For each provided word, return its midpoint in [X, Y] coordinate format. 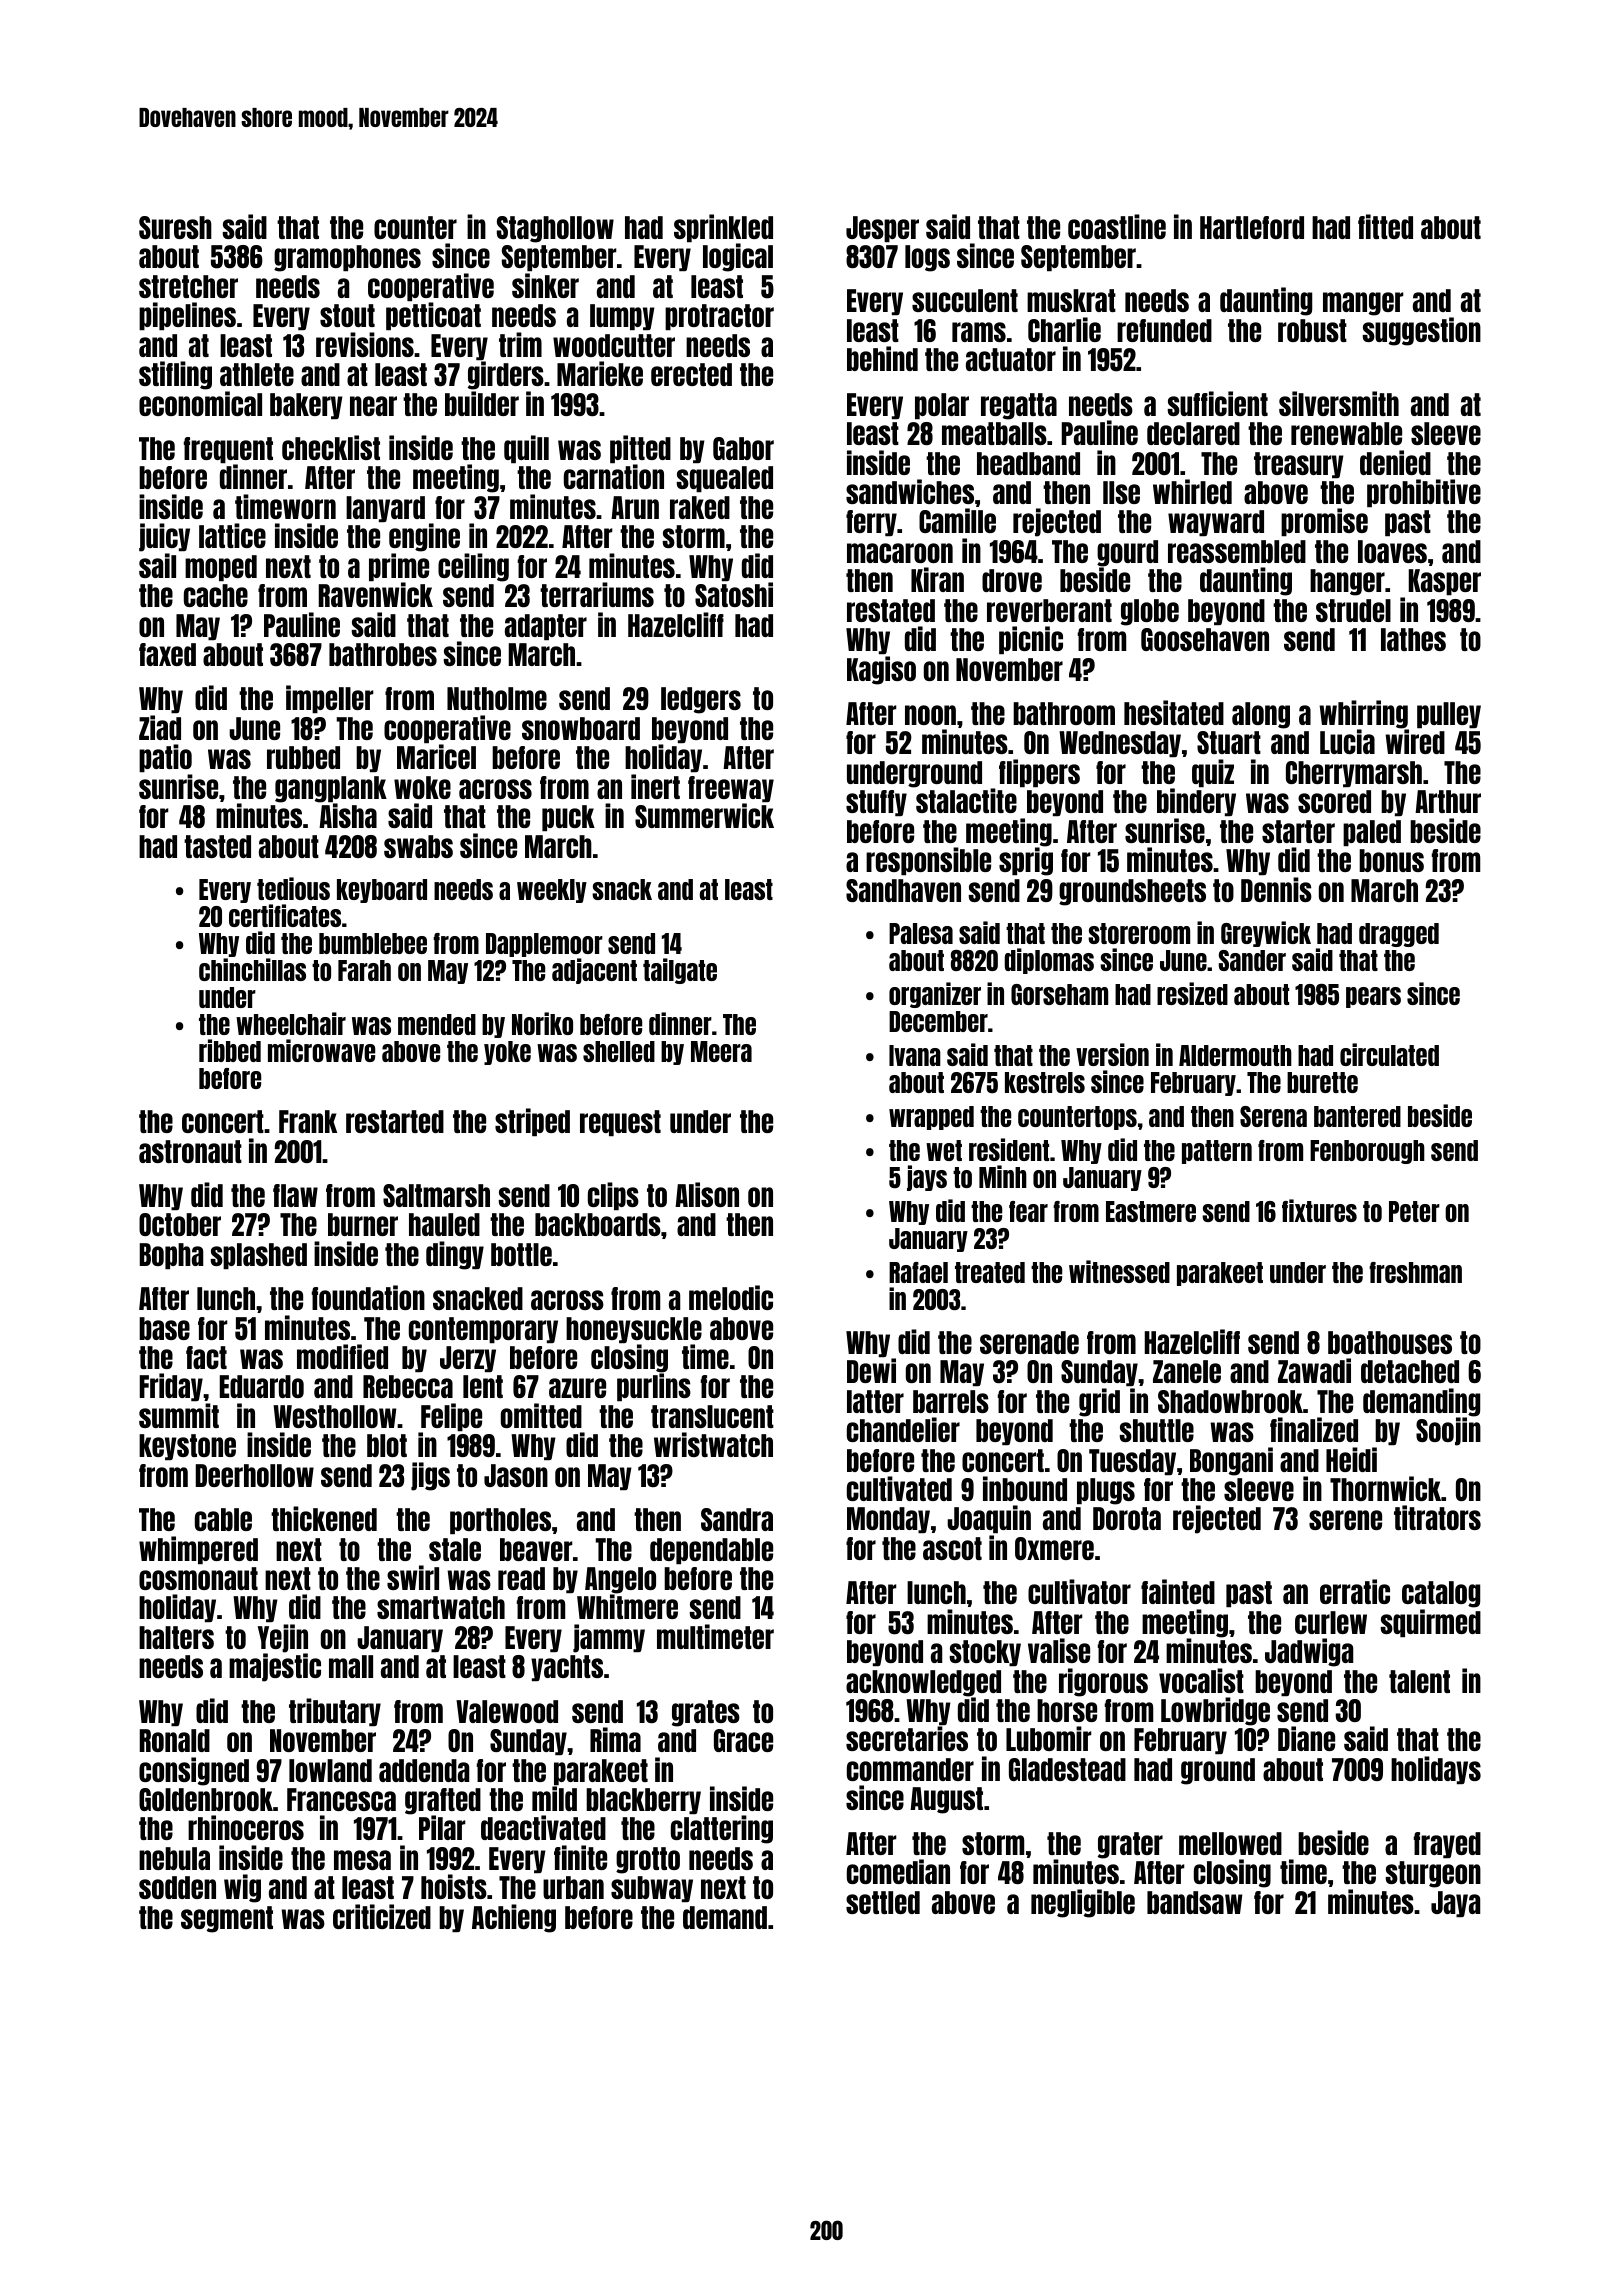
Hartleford [1252, 227]
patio [165, 758]
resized [1192, 993]
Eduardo [262, 1386]
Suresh [175, 227]
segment [227, 1919]
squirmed [1430, 1623]
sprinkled [723, 228]
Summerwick [704, 815]
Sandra [737, 1519]
